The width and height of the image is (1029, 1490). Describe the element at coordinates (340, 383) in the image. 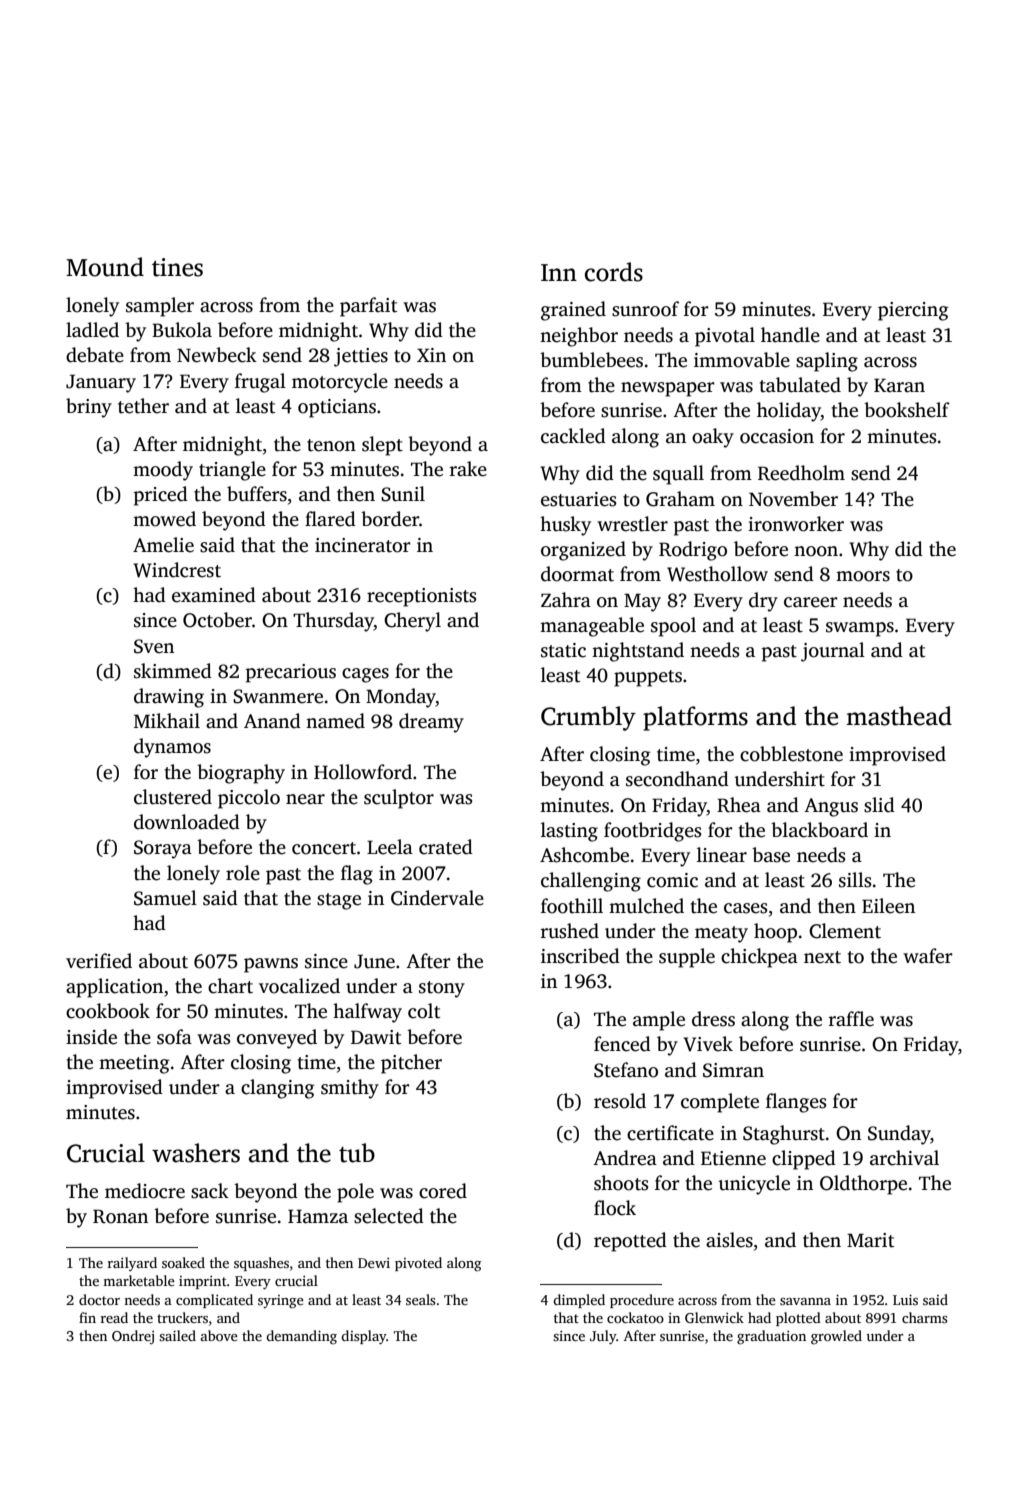

I see `motorcycle` at that location.
